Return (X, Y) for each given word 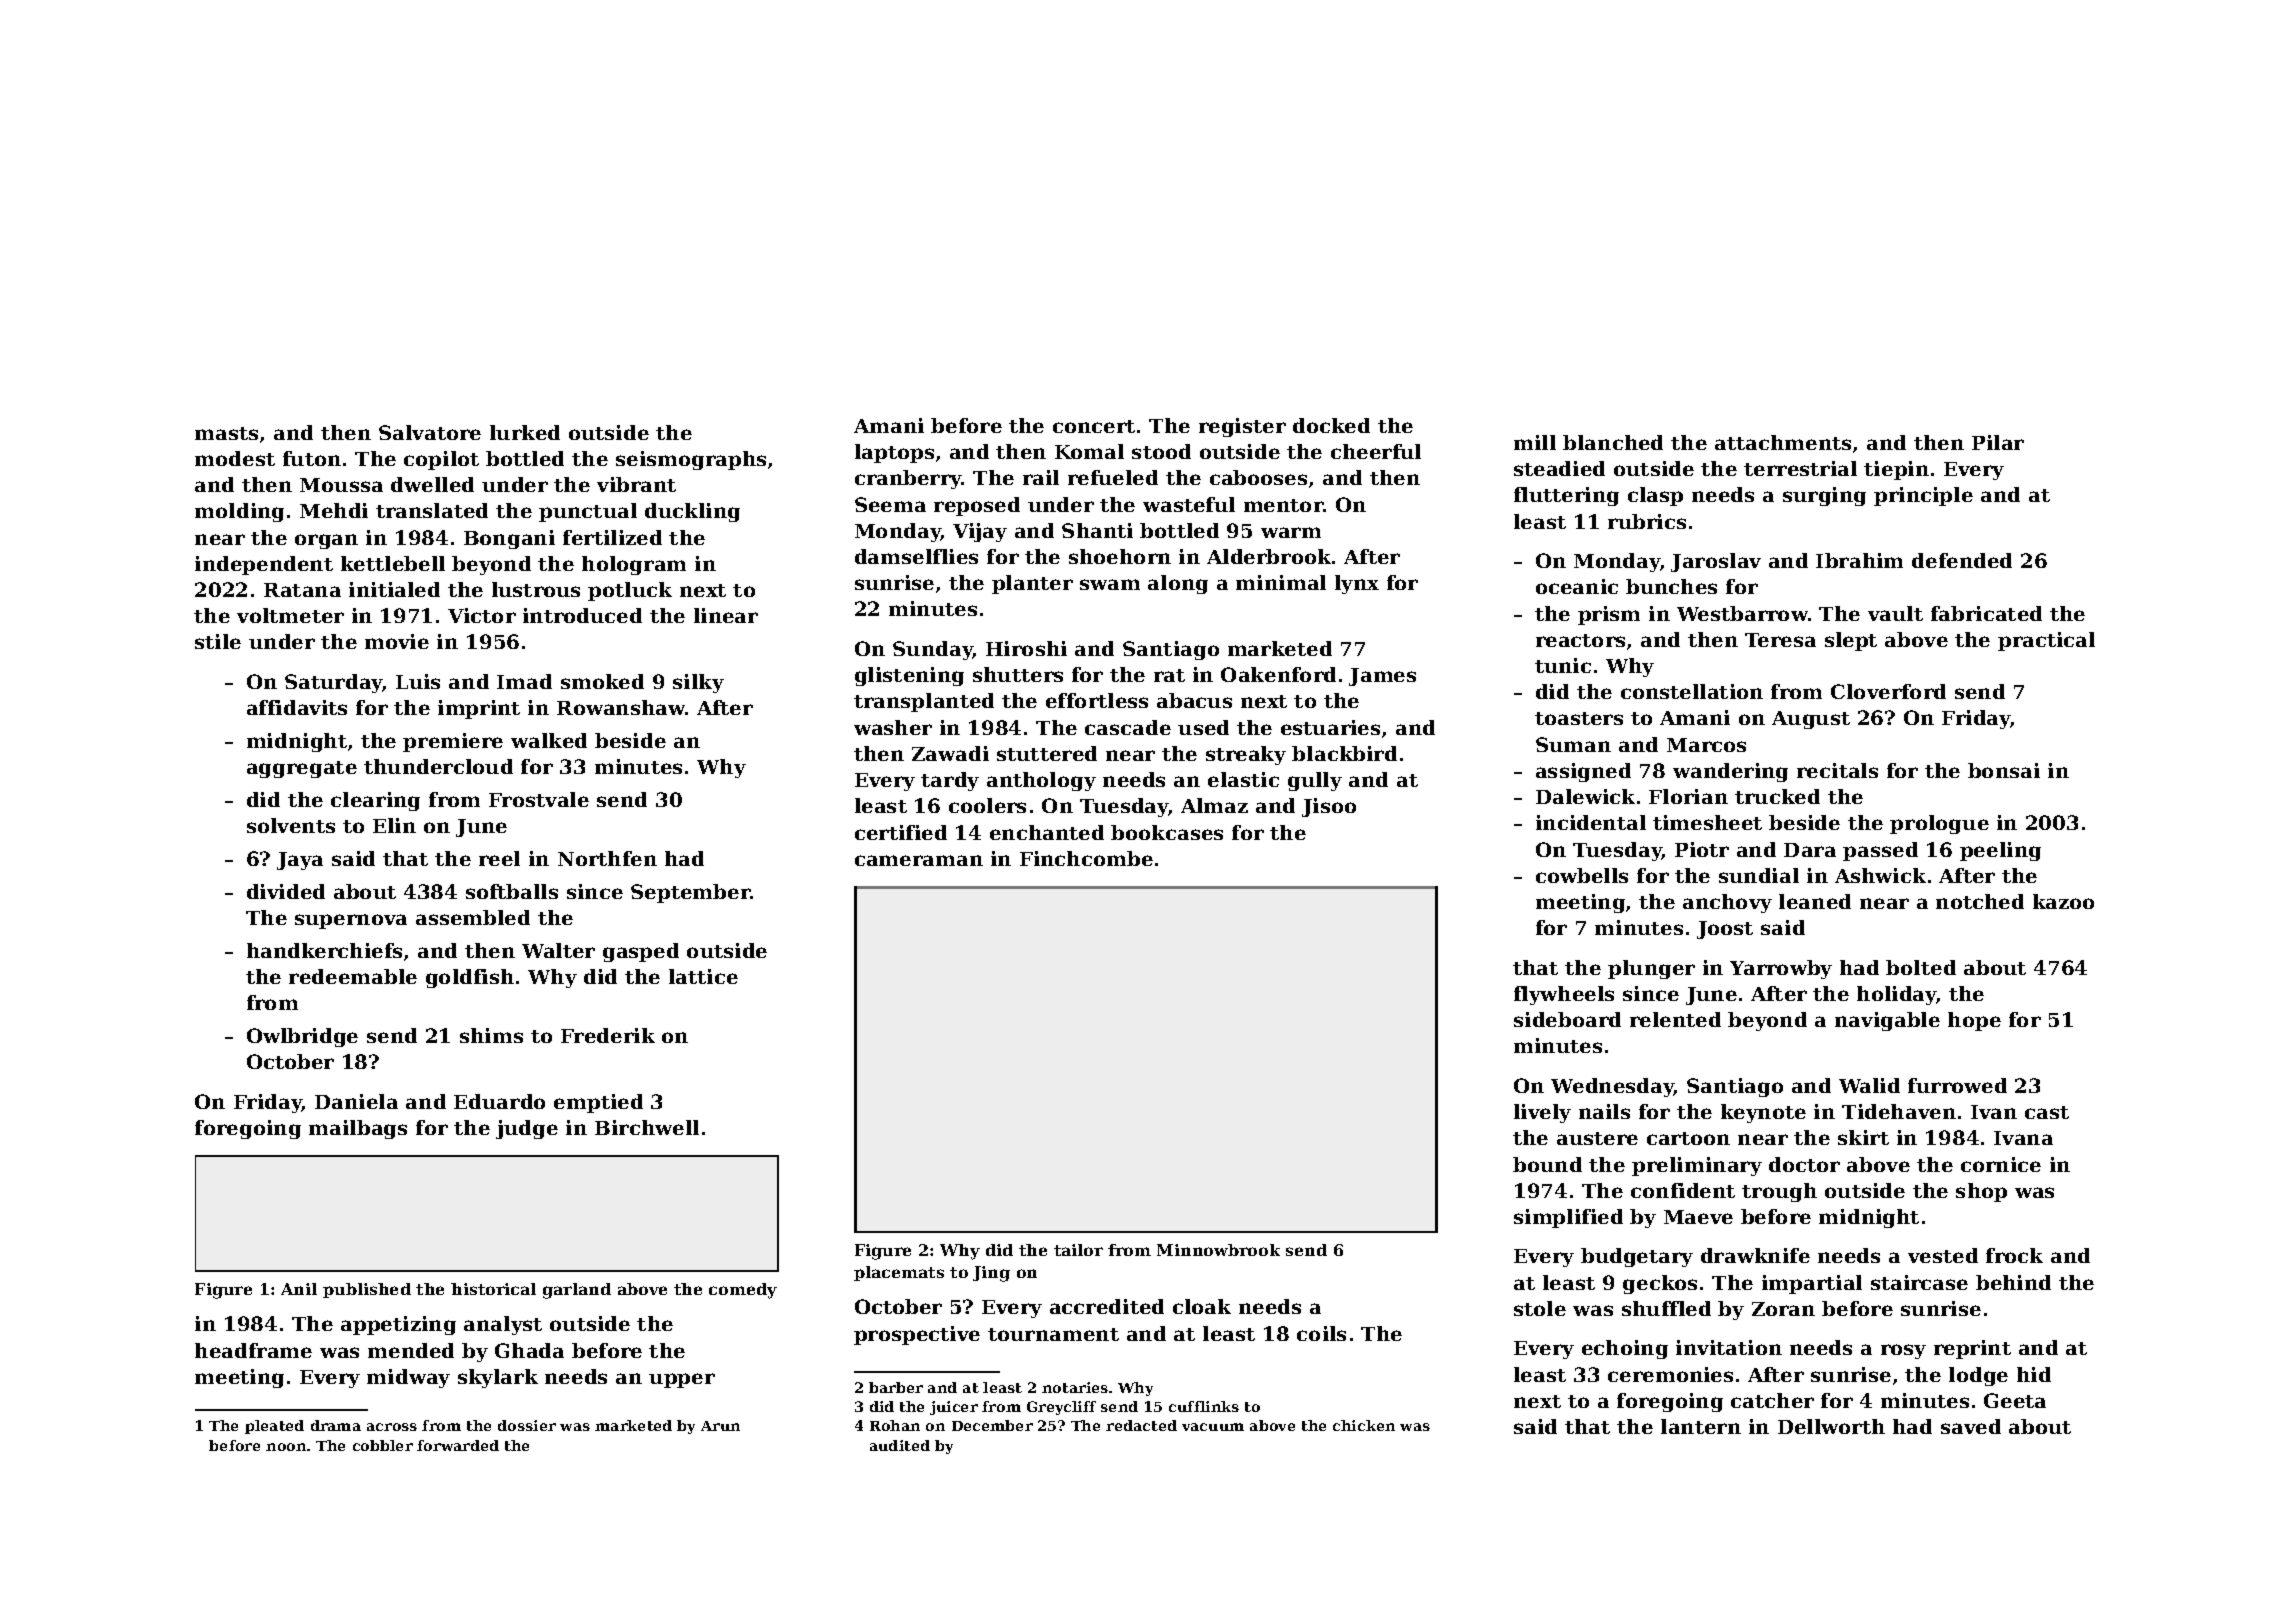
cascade (1128, 727)
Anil (299, 1289)
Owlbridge (302, 1037)
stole (1540, 1308)
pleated (274, 1427)
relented (1675, 1019)
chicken (1364, 1425)
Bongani (509, 539)
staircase (1919, 1282)
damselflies (916, 556)
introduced (582, 615)
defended (1962, 560)
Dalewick (1585, 796)
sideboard (1567, 1019)
